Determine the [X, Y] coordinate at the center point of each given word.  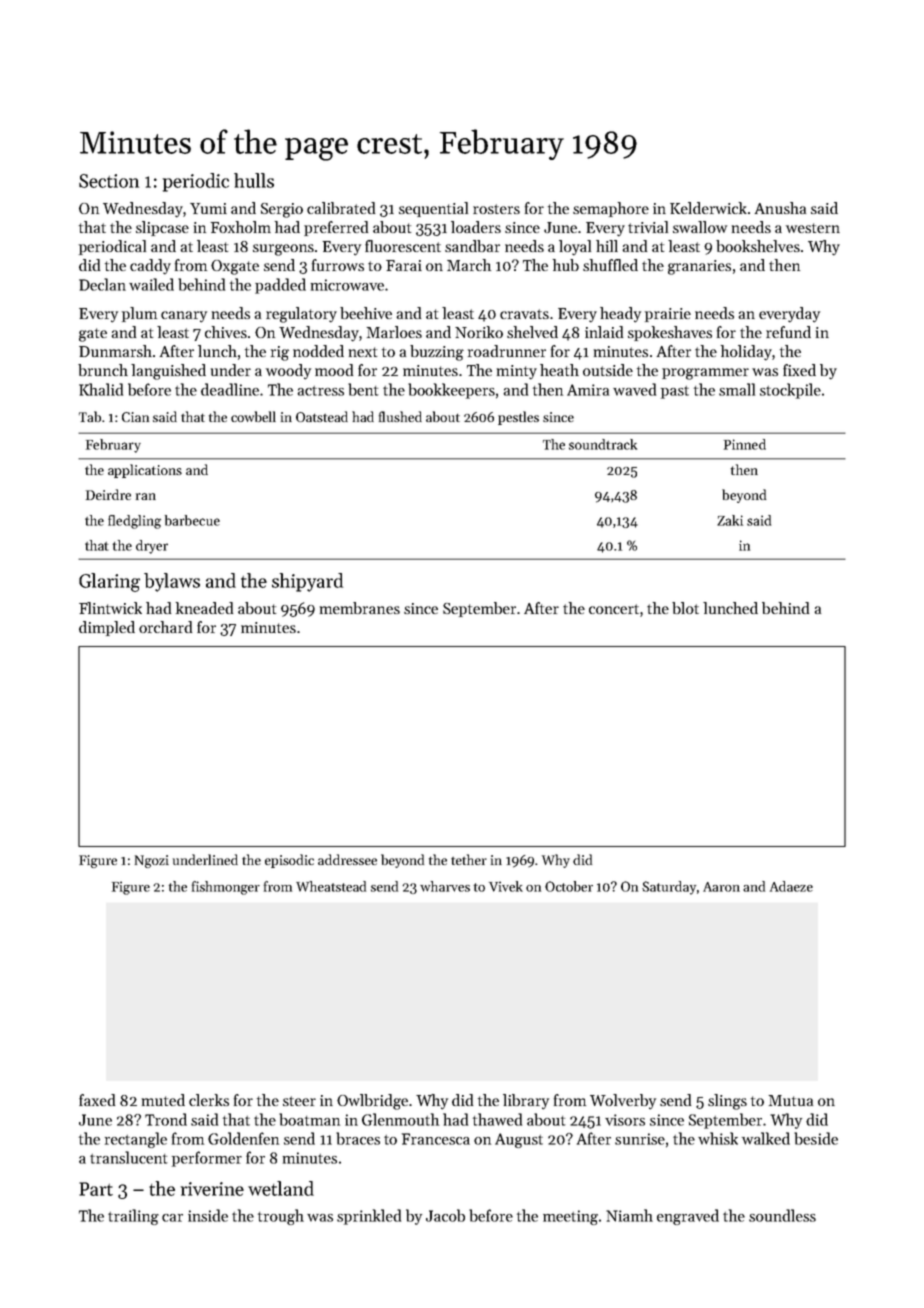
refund [788, 332]
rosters [496, 209]
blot [685, 608]
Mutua [791, 1100]
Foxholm [240, 227]
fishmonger [226, 888]
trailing [133, 1217]
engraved [688, 1217]
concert [614, 609]
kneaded [204, 608]
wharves [445, 886]
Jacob [445, 1215]
